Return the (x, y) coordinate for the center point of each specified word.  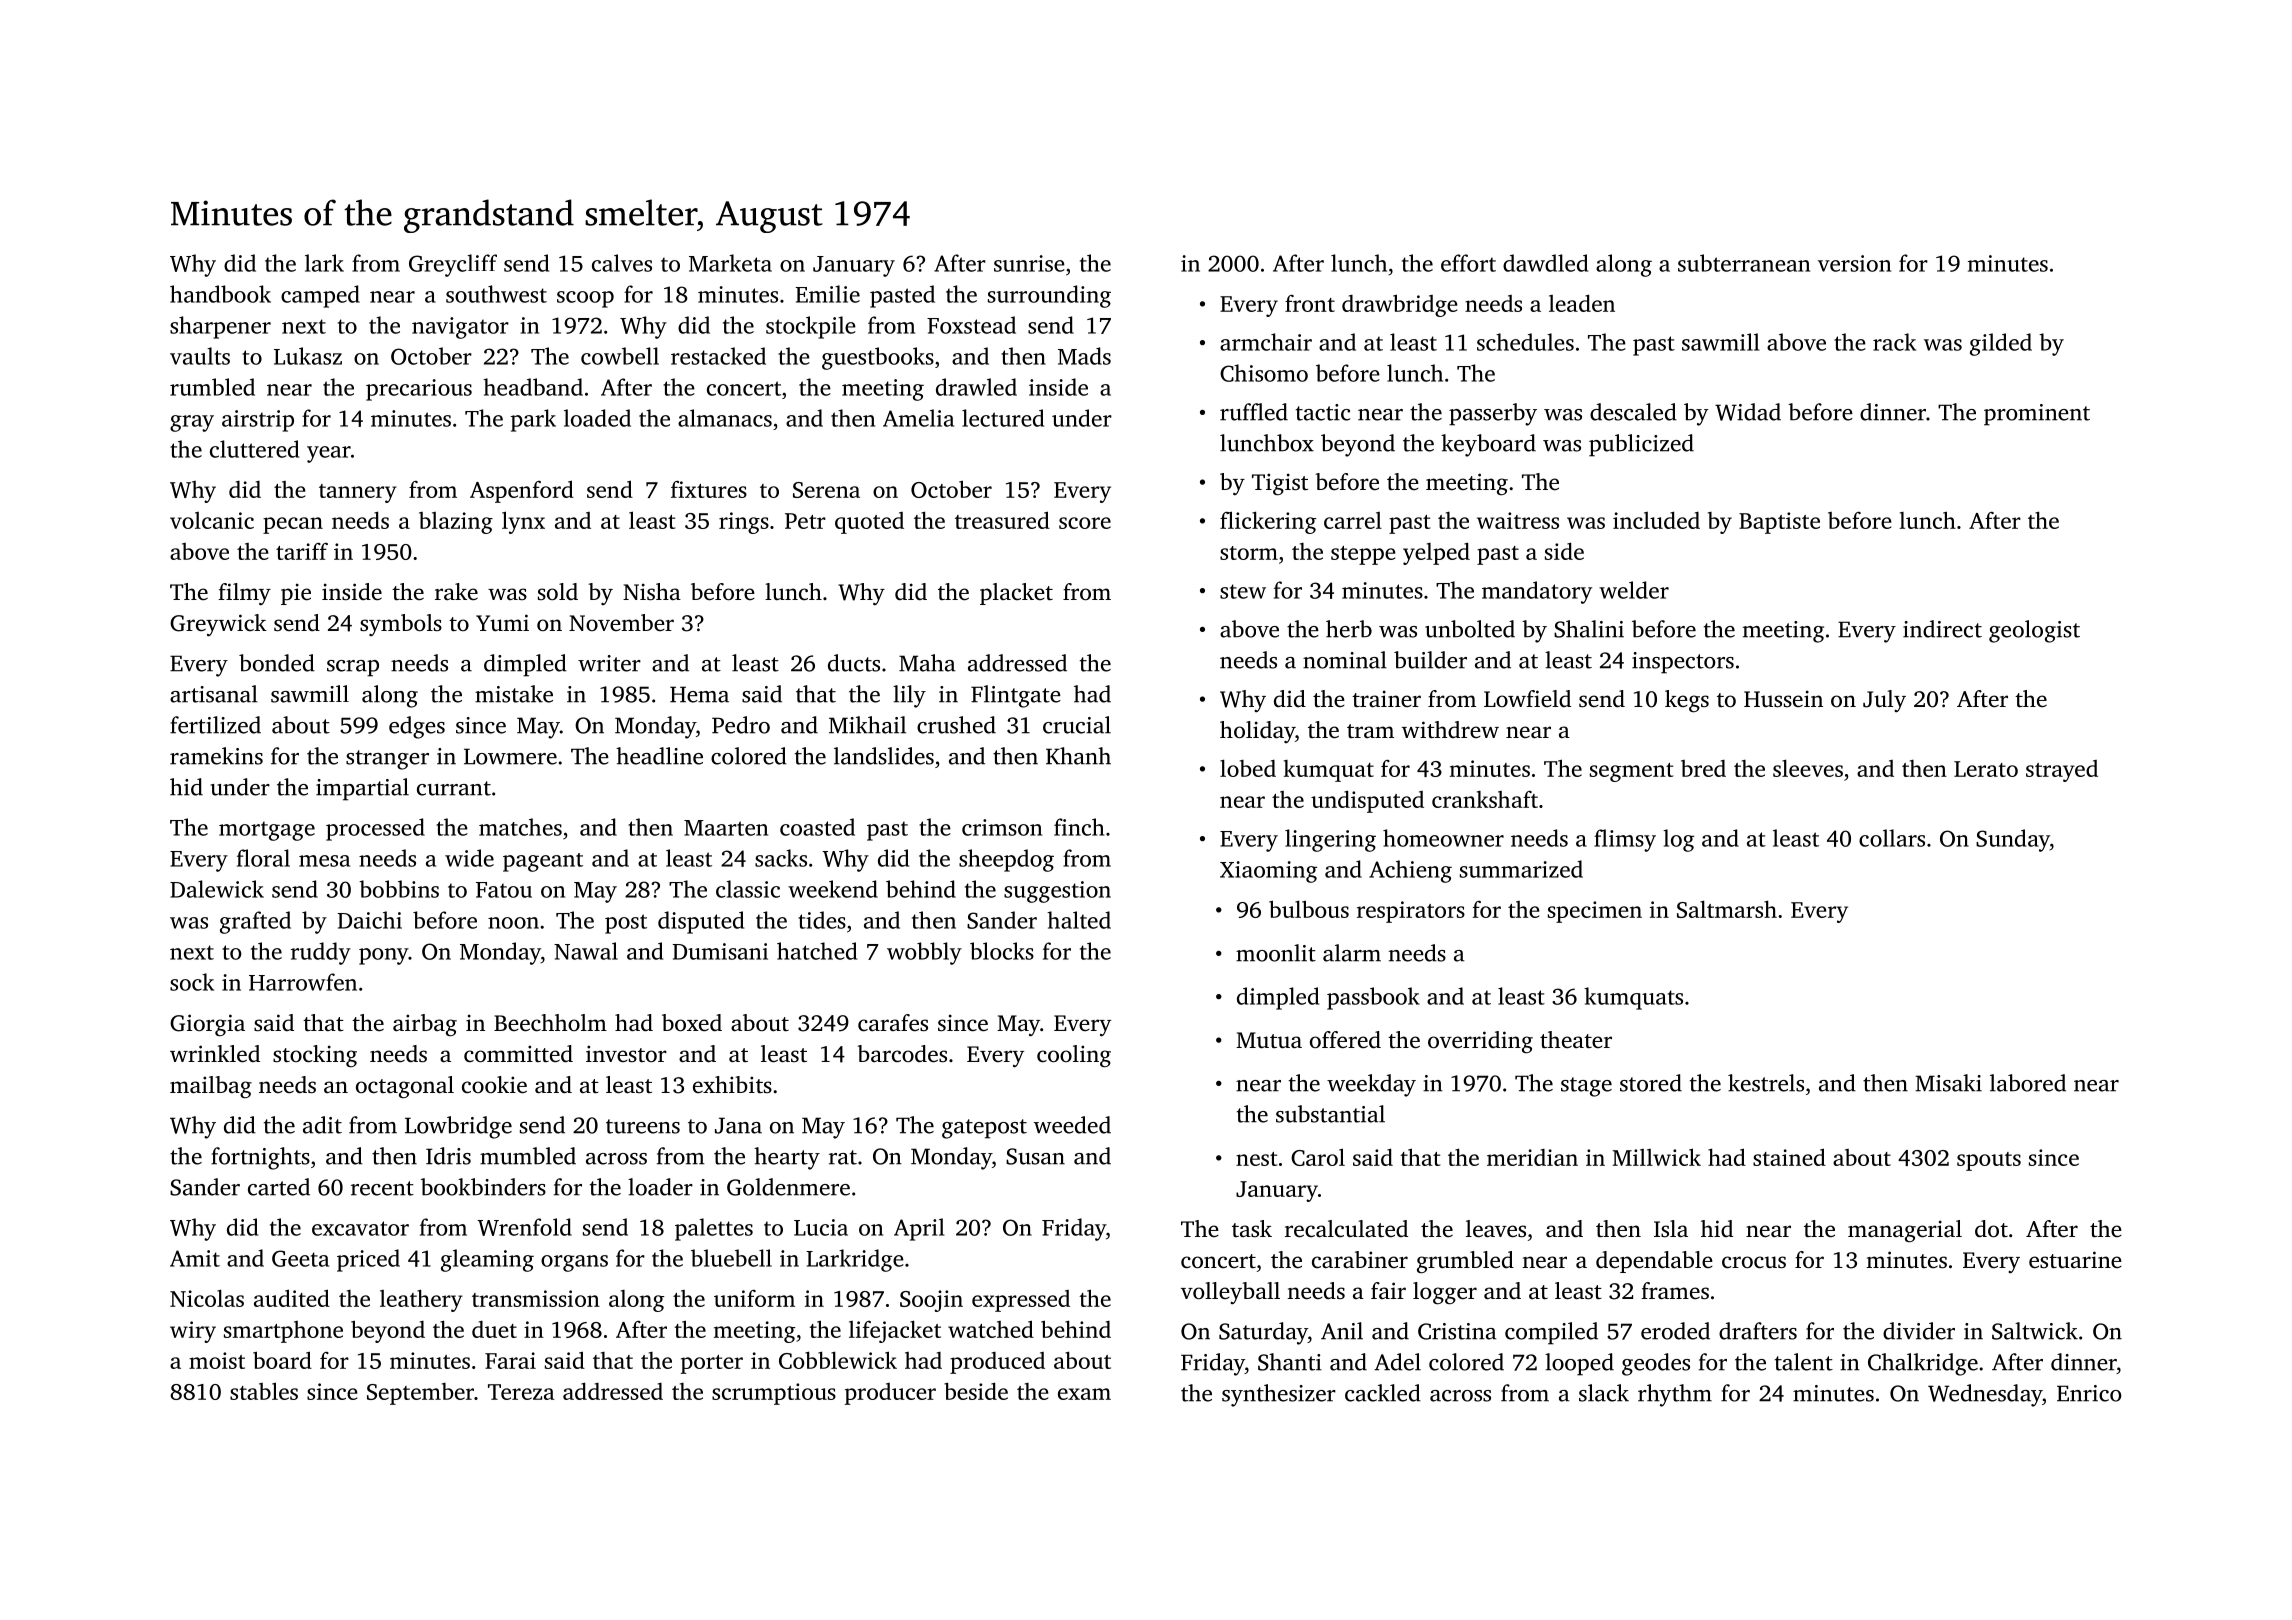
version (1854, 263)
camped (320, 296)
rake (456, 592)
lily (909, 696)
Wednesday (1985, 1395)
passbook (1373, 998)
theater (1576, 1040)
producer (890, 1394)
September (420, 1394)
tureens (643, 1126)
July (1884, 701)
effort (1468, 263)
